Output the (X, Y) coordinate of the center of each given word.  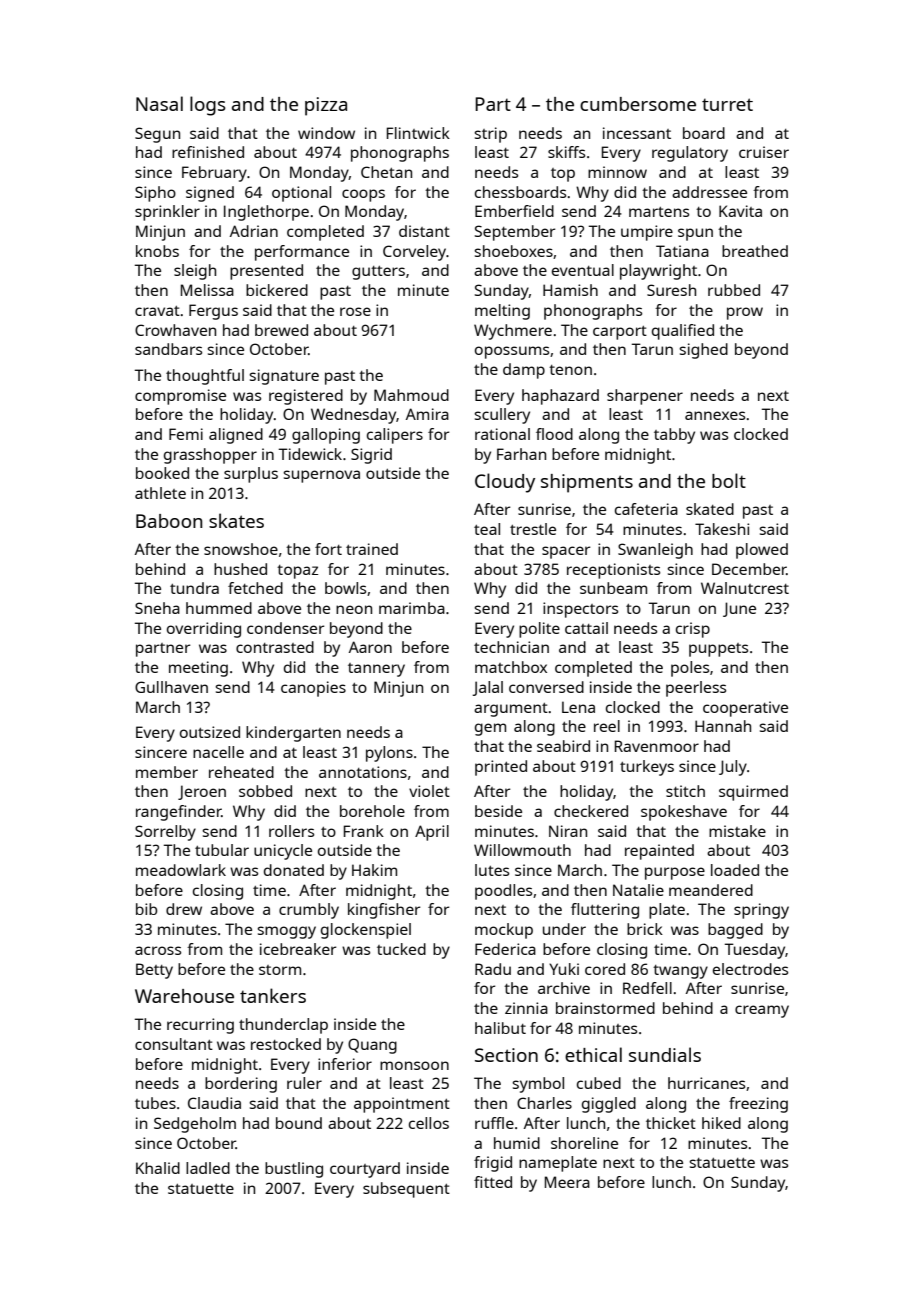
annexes (715, 415)
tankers (273, 995)
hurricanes (706, 1083)
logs (208, 106)
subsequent (406, 1190)
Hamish (570, 290)
